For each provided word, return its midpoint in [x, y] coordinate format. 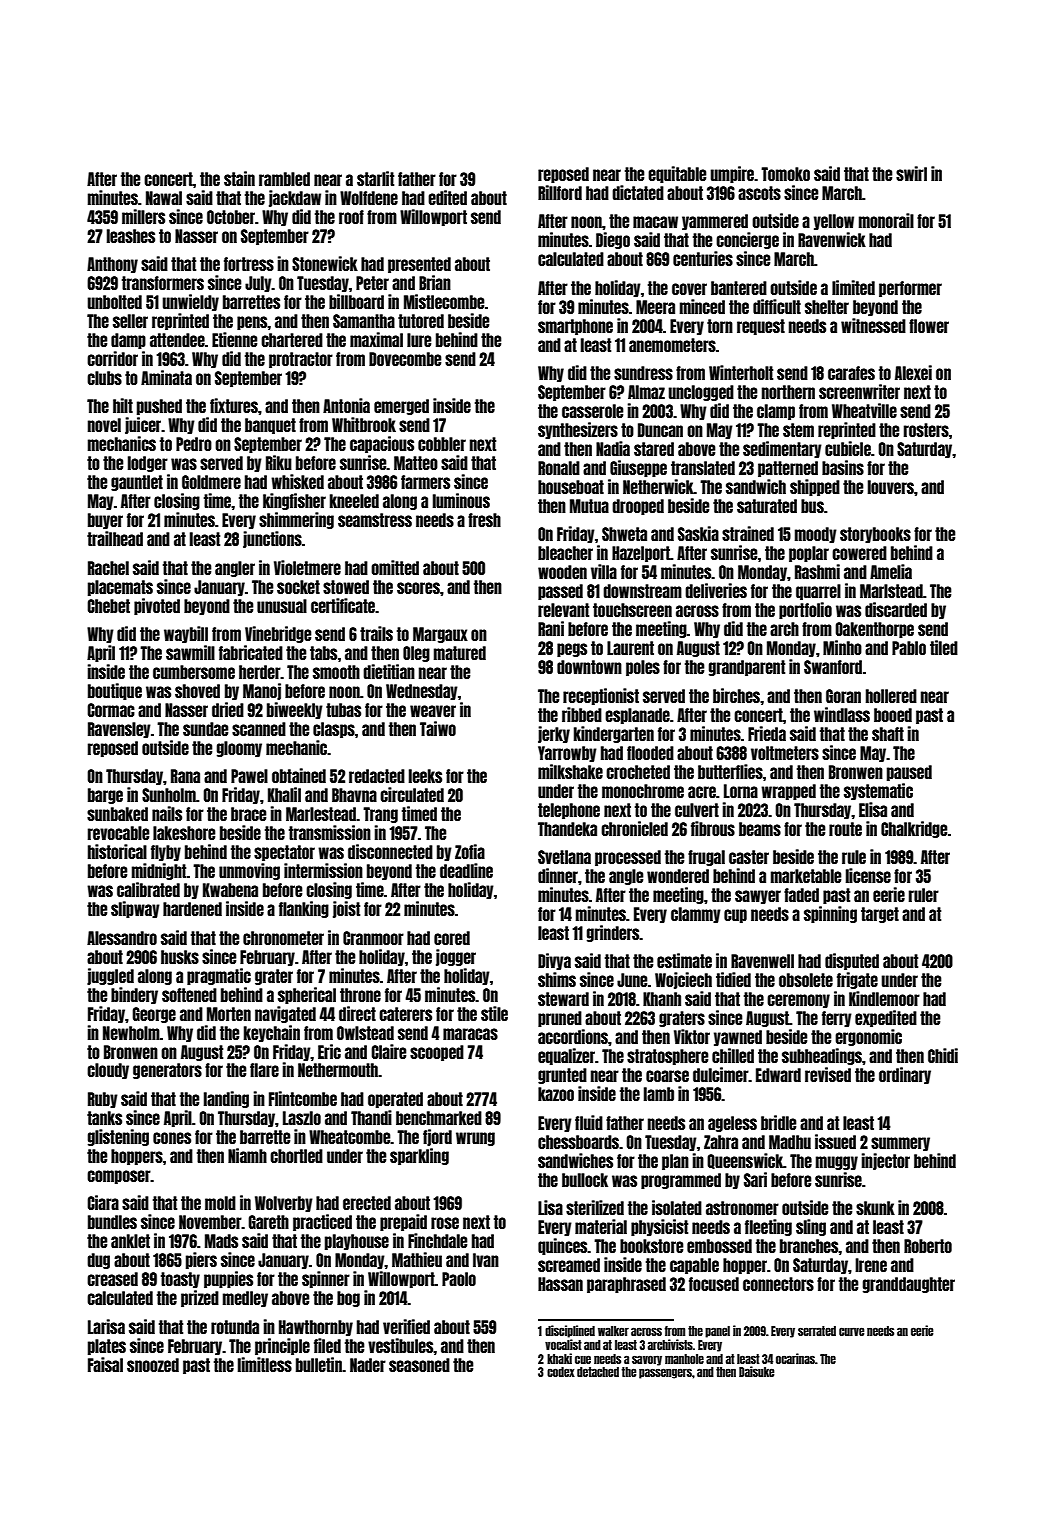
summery [900, 1144]
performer [910, 289]
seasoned [419, 1365]
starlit [375, 178]
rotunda [235, 1327]
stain [239, 178]
